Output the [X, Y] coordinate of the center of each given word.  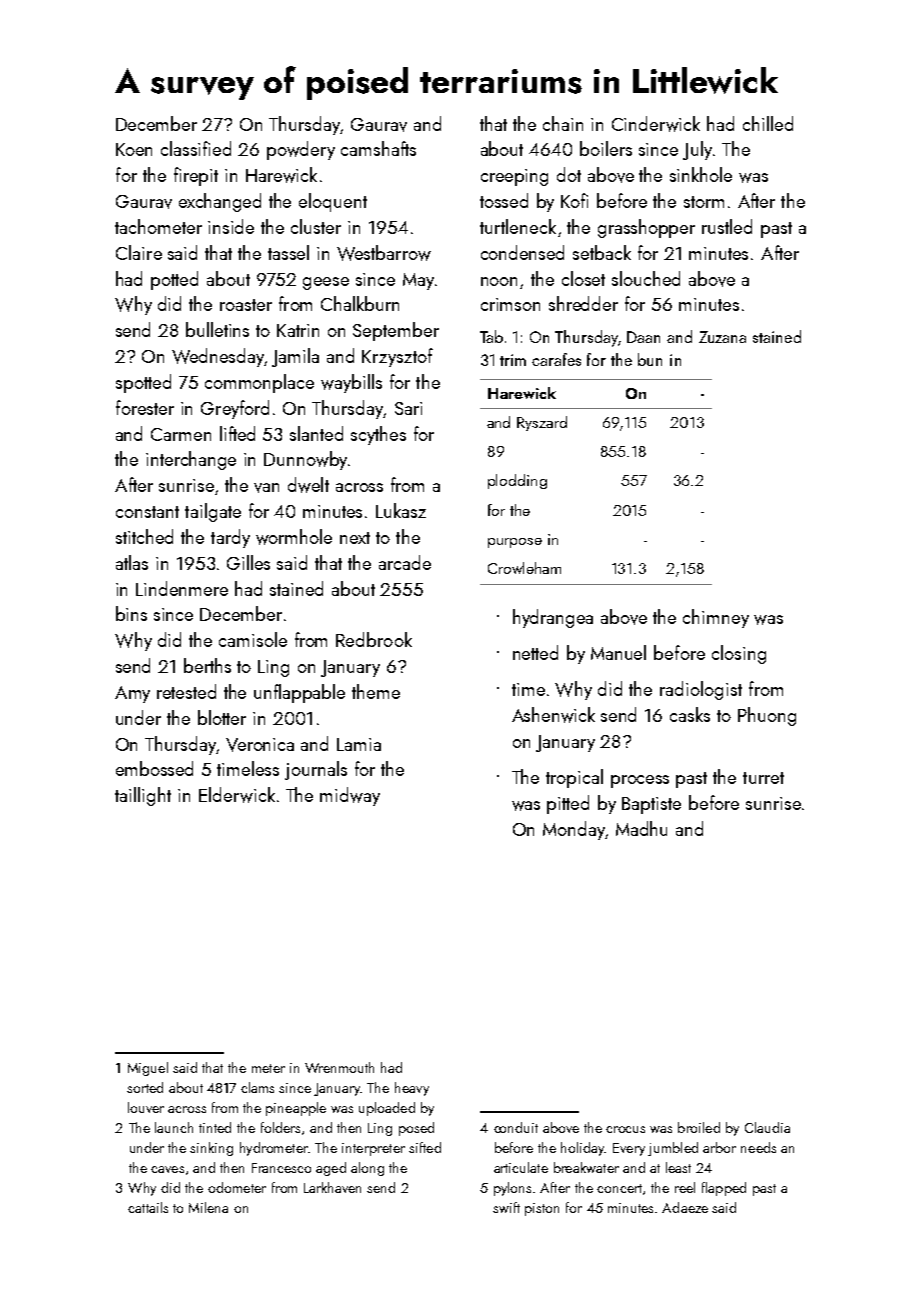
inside [231, 226]
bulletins [217, 329]
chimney [716, 618]
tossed [504, 200]
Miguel [148, 1069]
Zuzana [722, 337]
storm [704, 202]
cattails [148, 1207]
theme [376, 691]
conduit [516, 1127]
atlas [132, 562]
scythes [378, 435]
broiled [699, 1127]
